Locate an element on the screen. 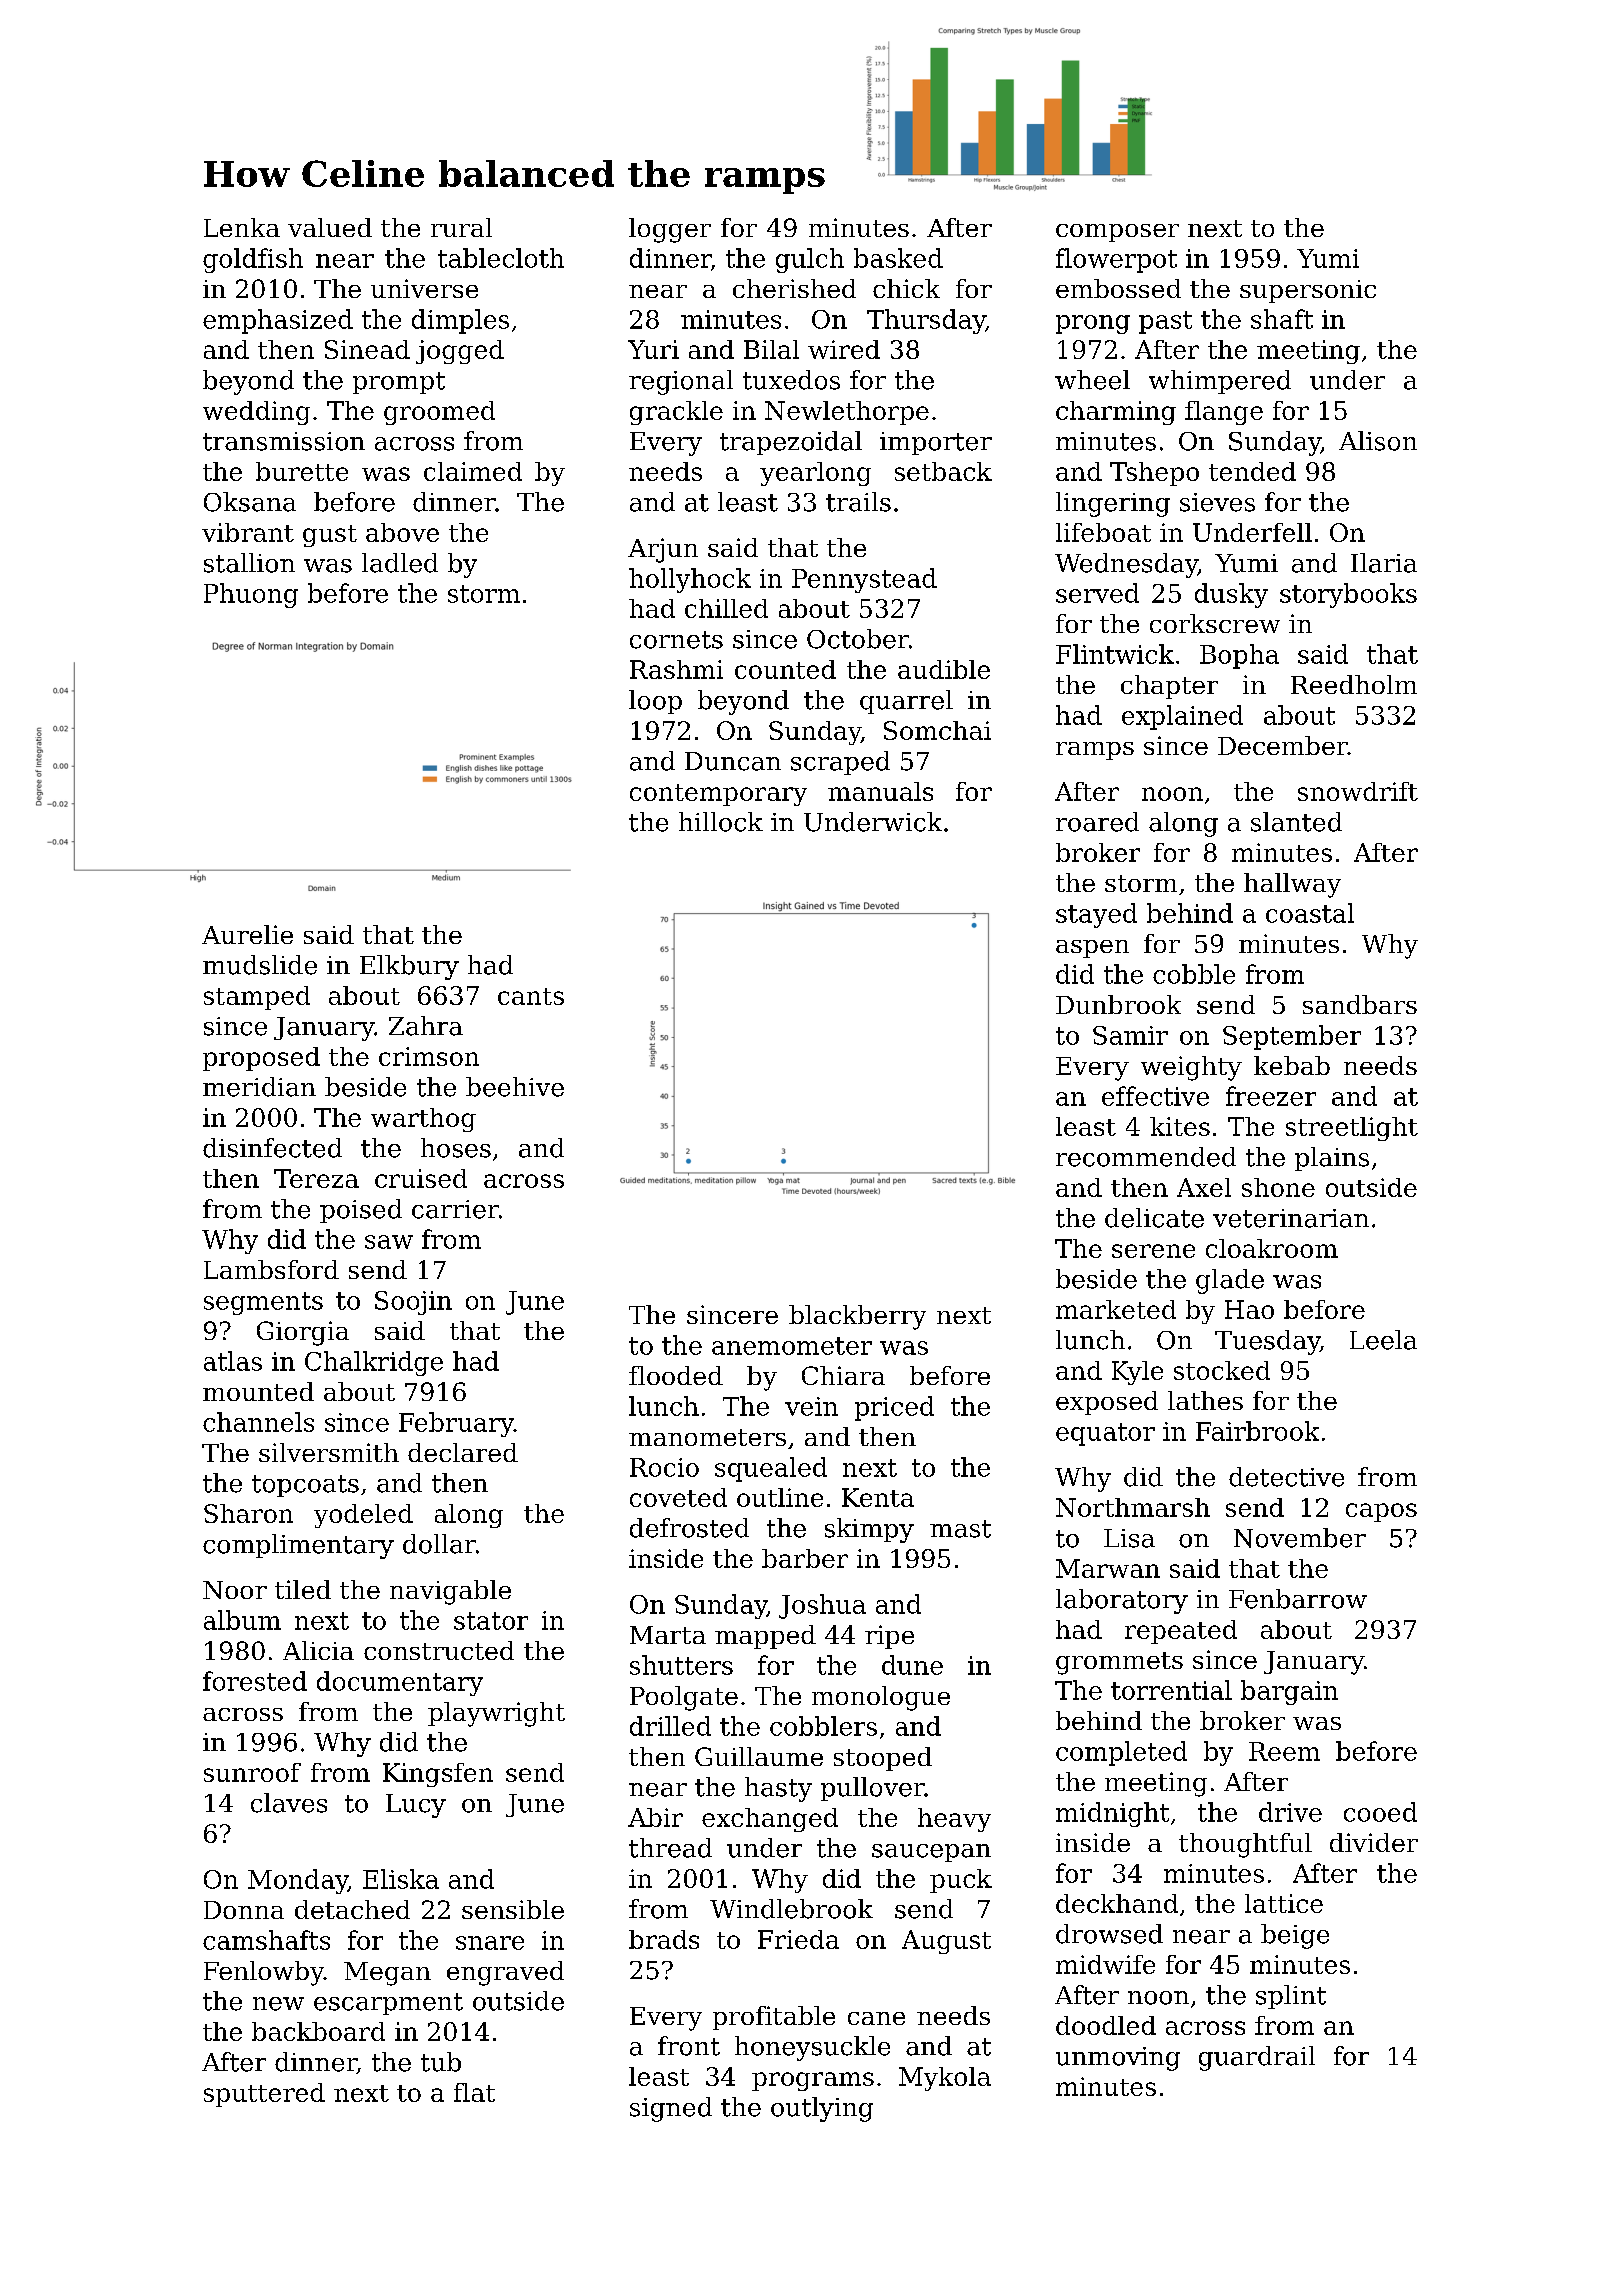  Phuong is located at coordinates (251, 595).
